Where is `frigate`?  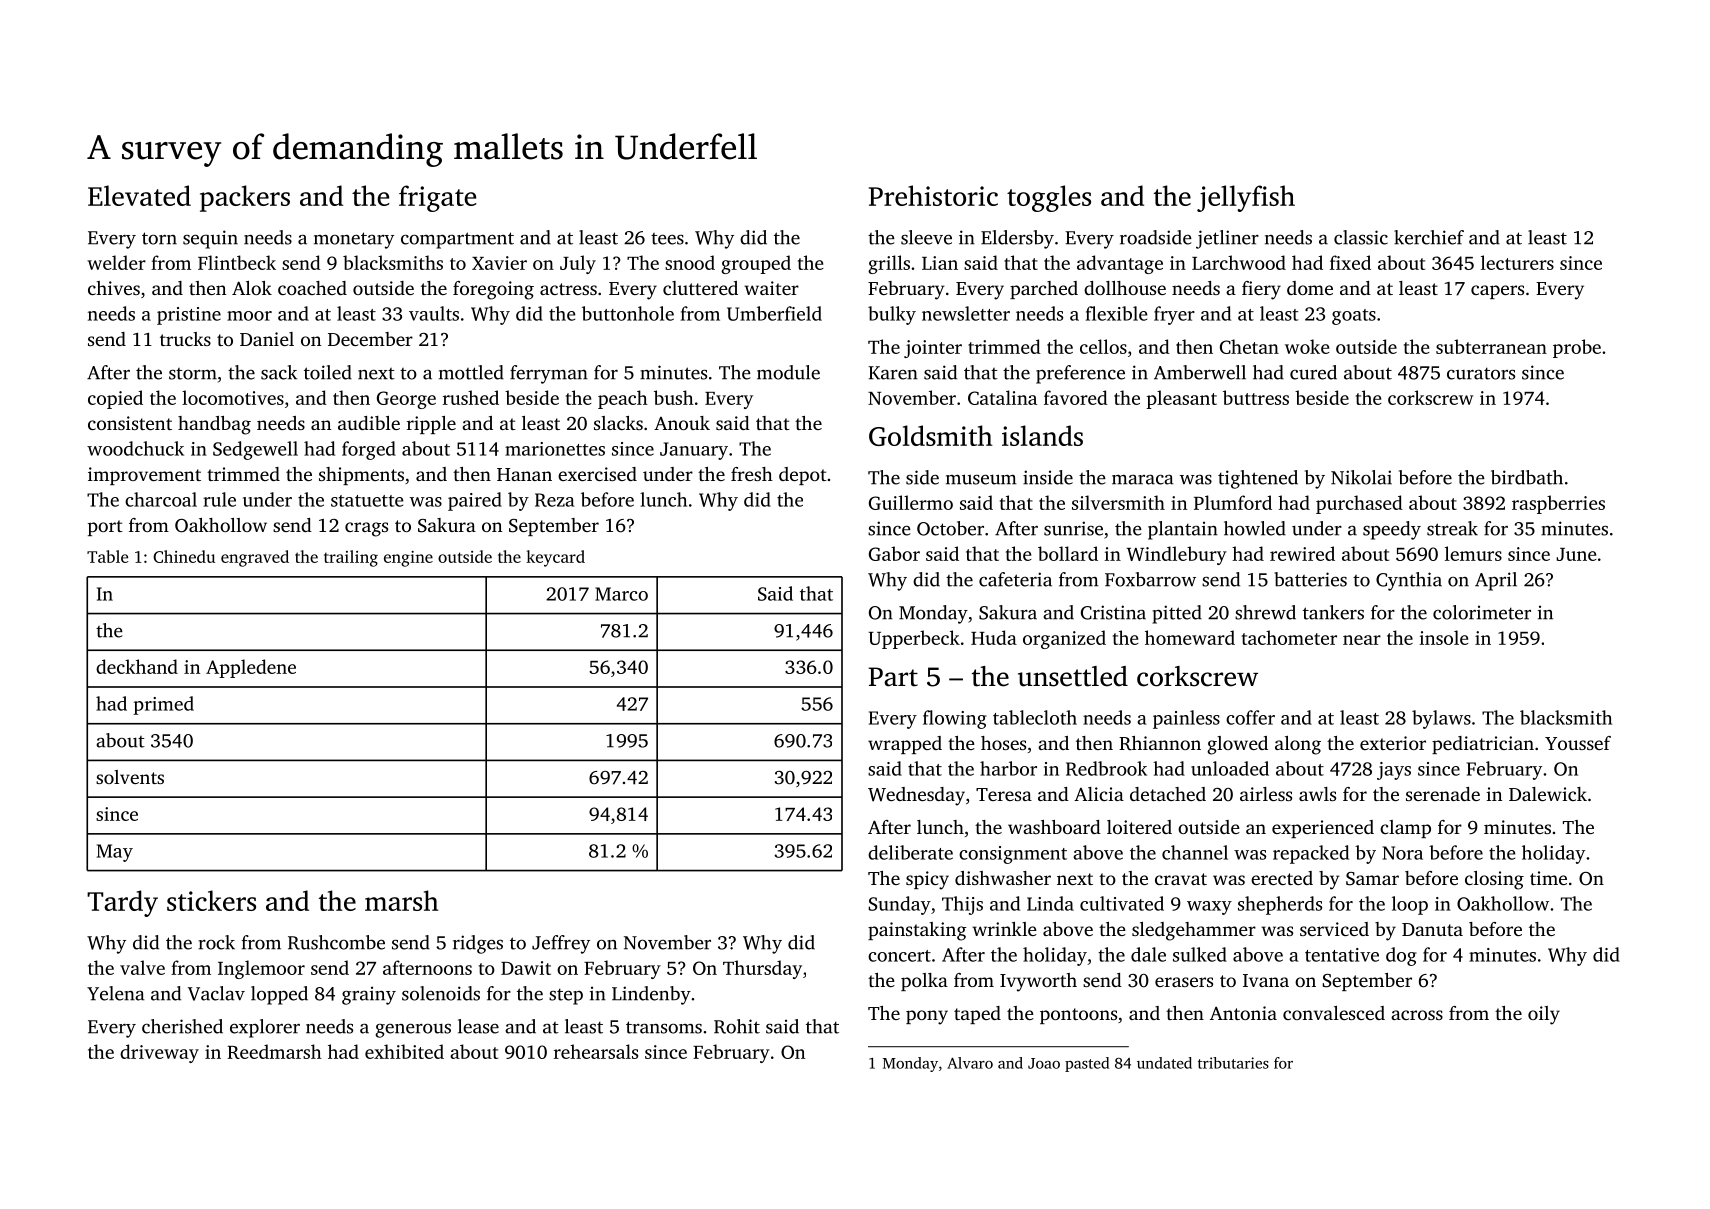
frigate is located at coordinates (438, 198).
